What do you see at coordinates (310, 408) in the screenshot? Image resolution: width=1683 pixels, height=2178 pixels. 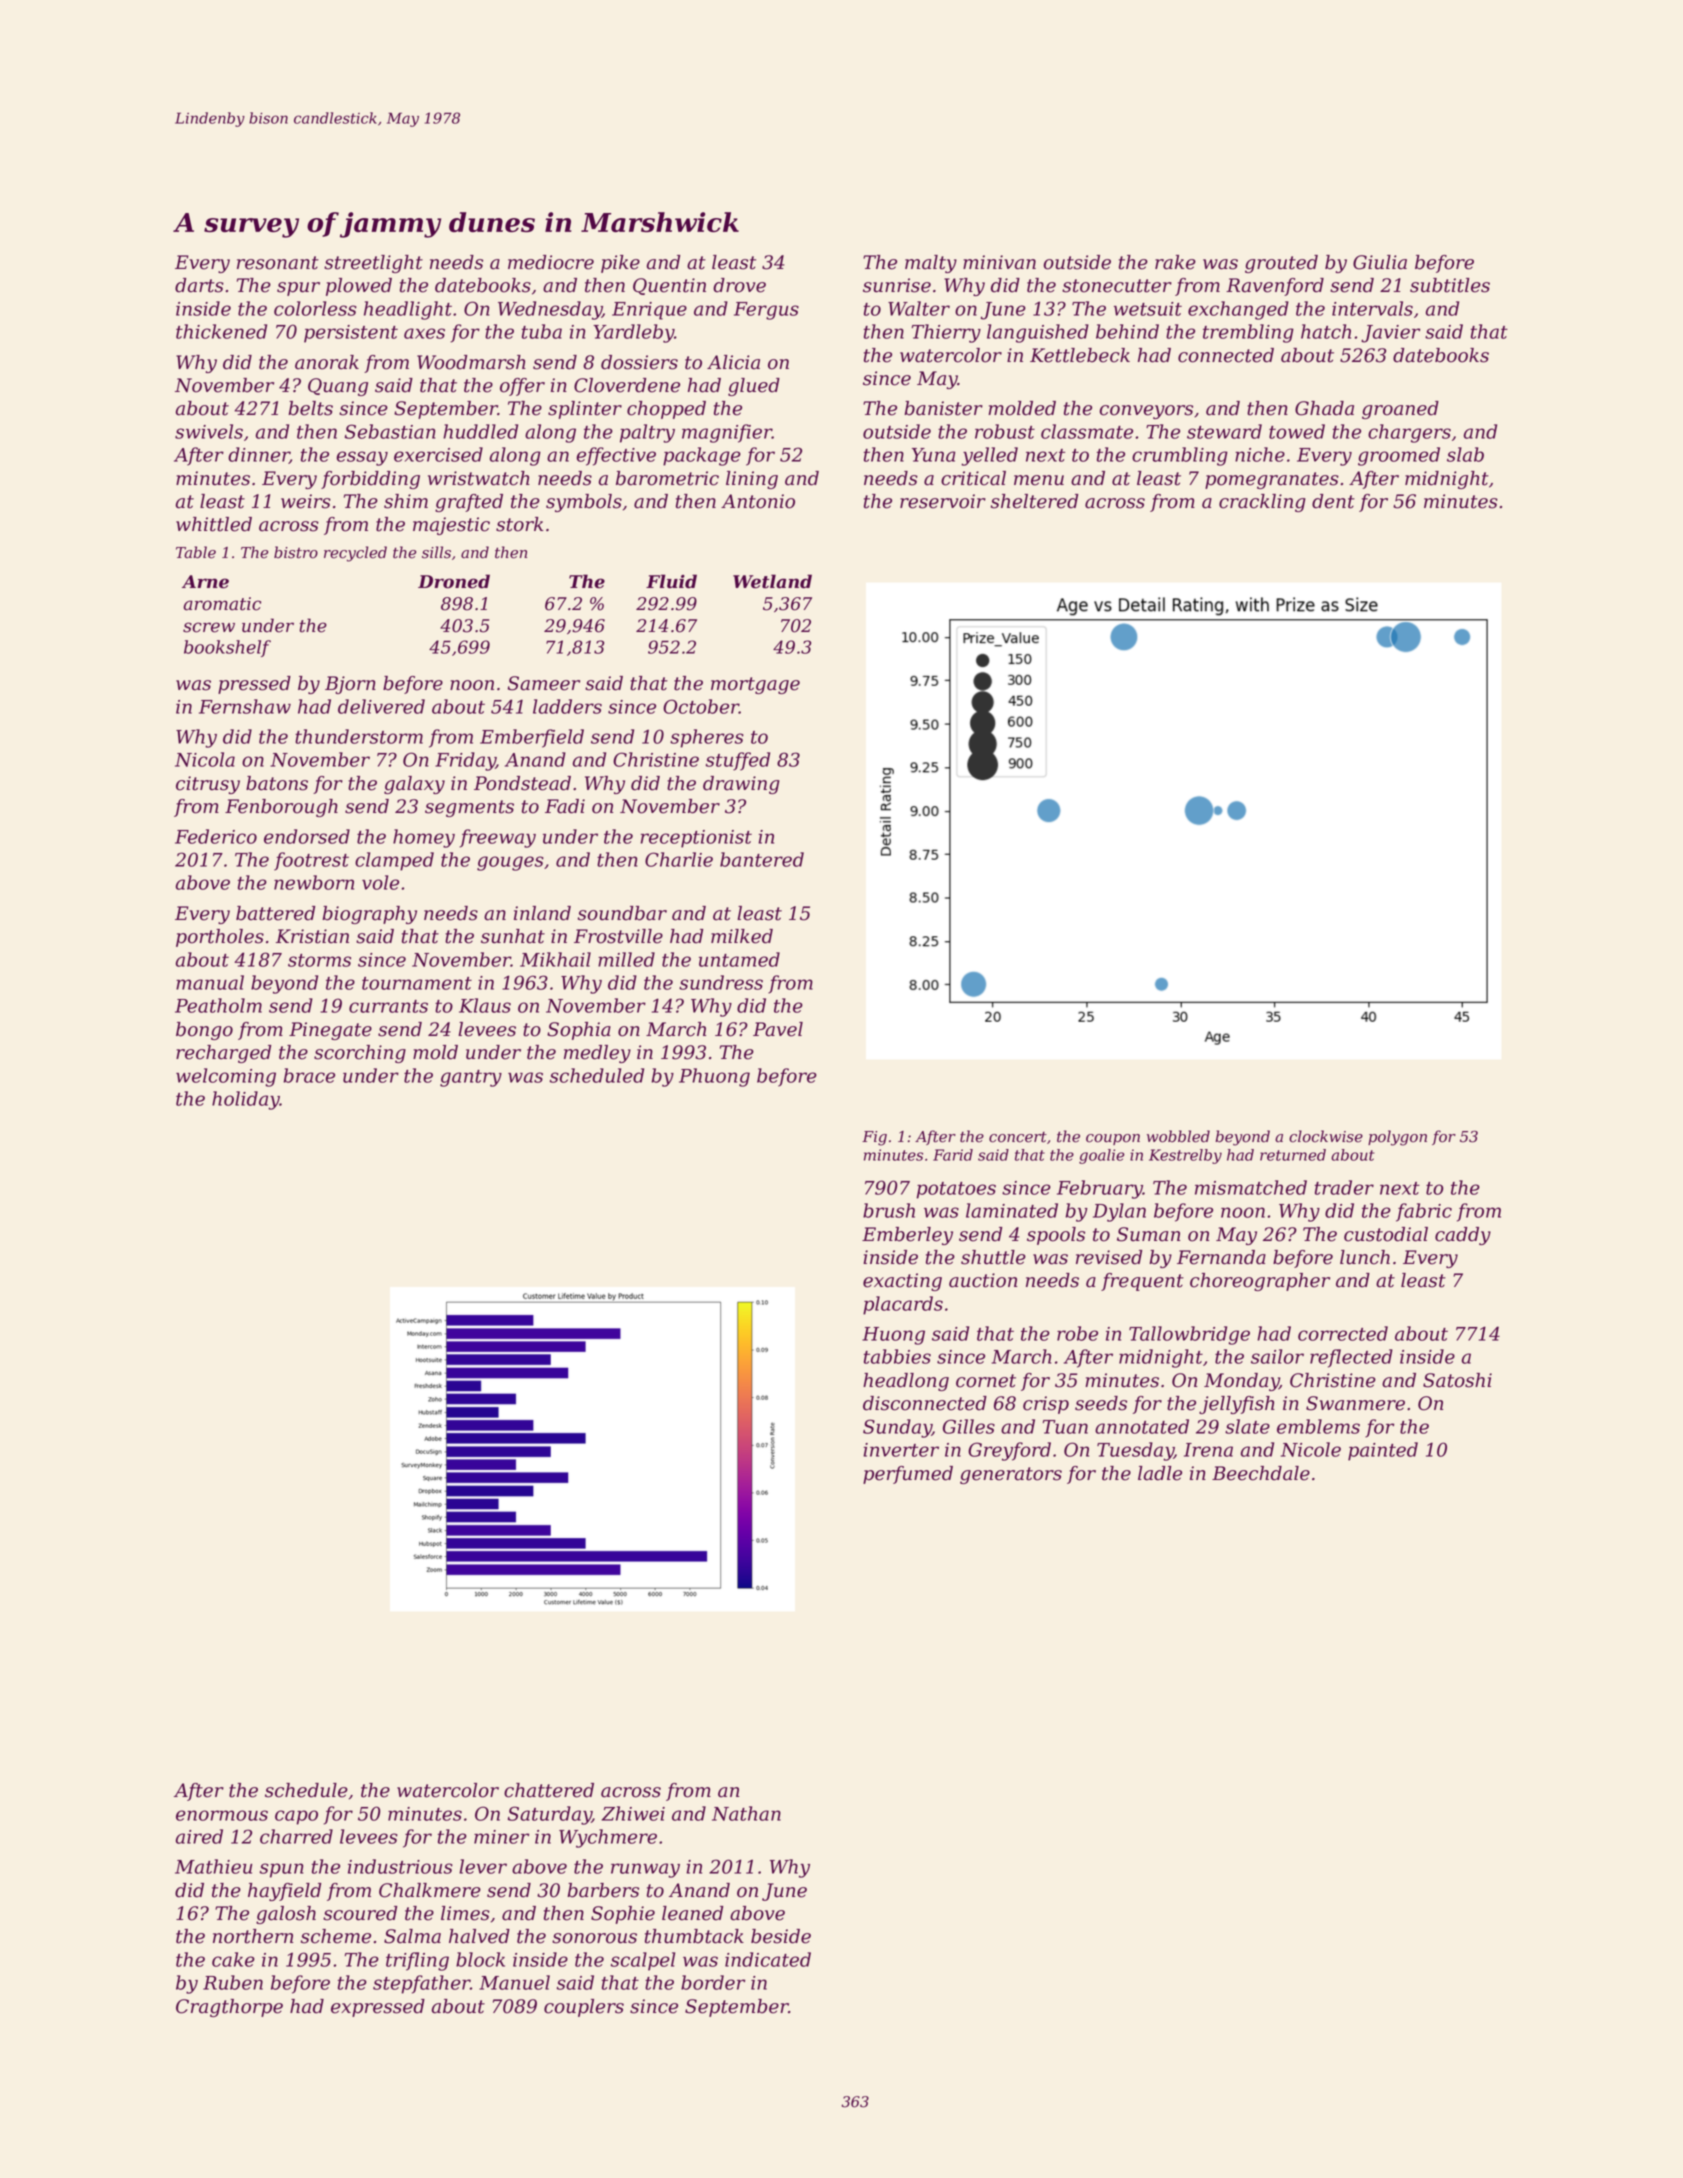 I see `belts` at bounding box center [310, 408].
